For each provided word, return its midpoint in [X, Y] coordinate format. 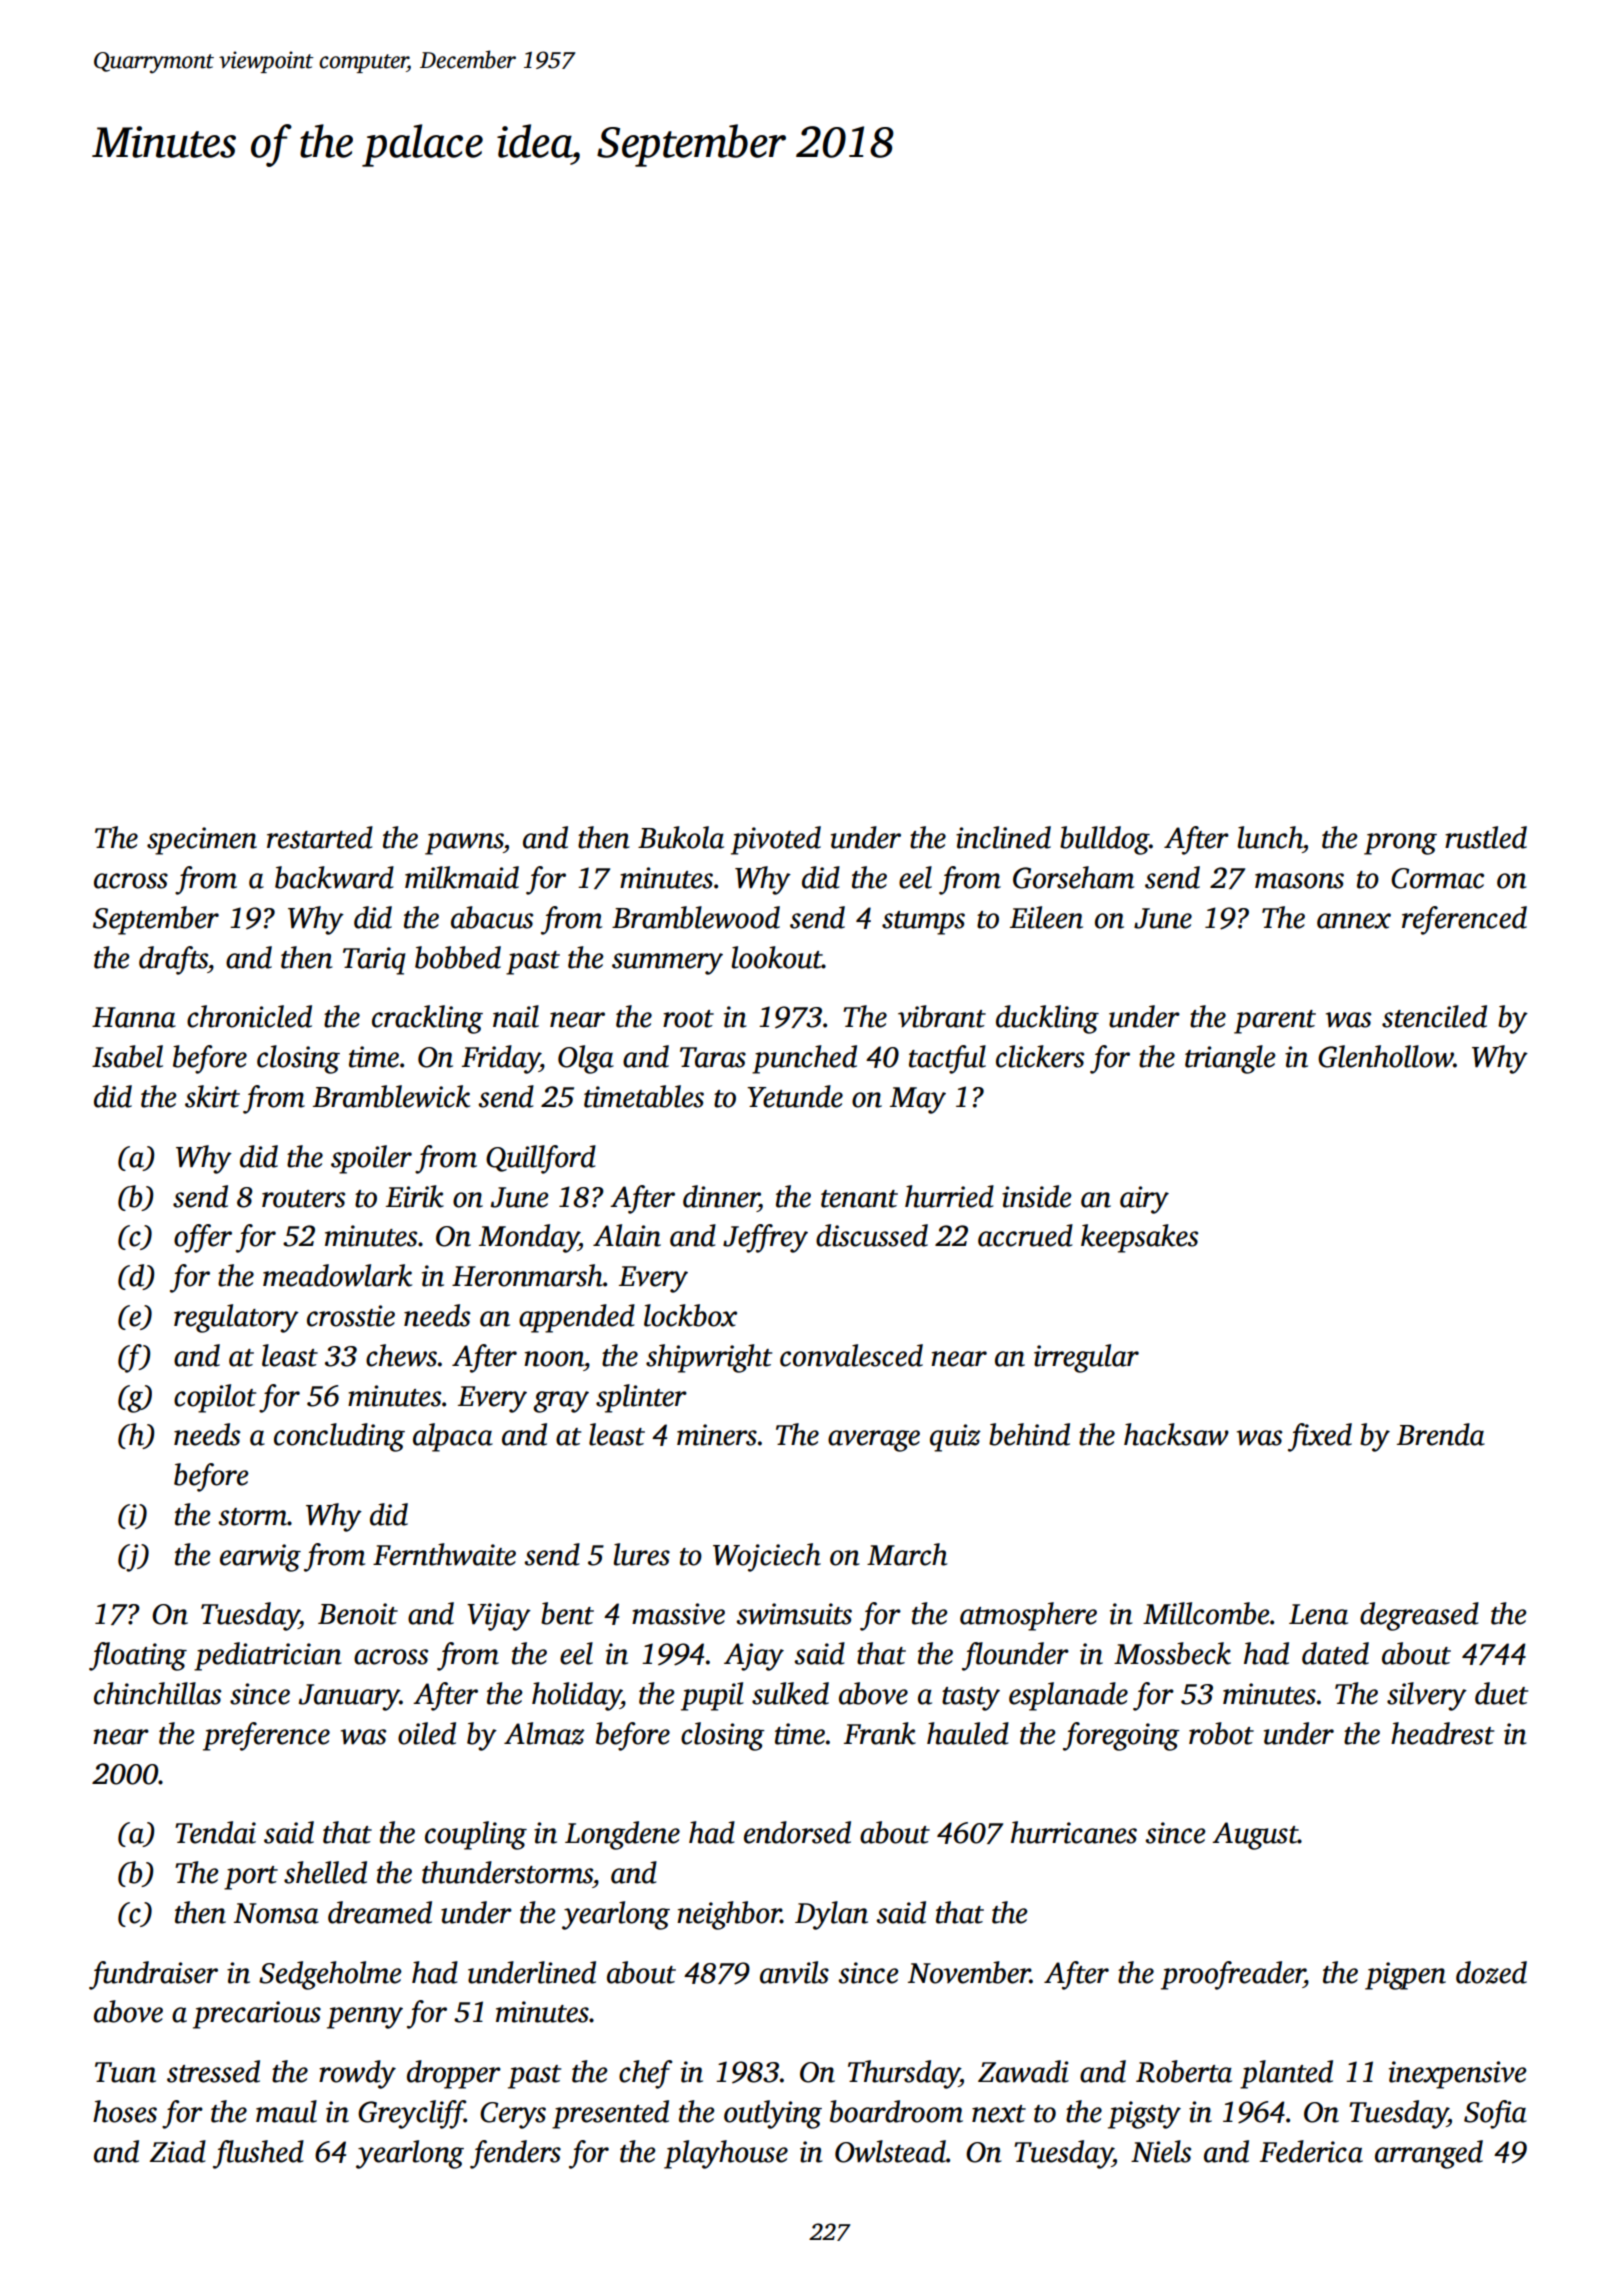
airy [1144, 1200]
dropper [454, 2074]
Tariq [374, 961]
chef [645, 2074]
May [918, 1100]
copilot [215, 1398]
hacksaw [1176, 1434]
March [907, 1554]
